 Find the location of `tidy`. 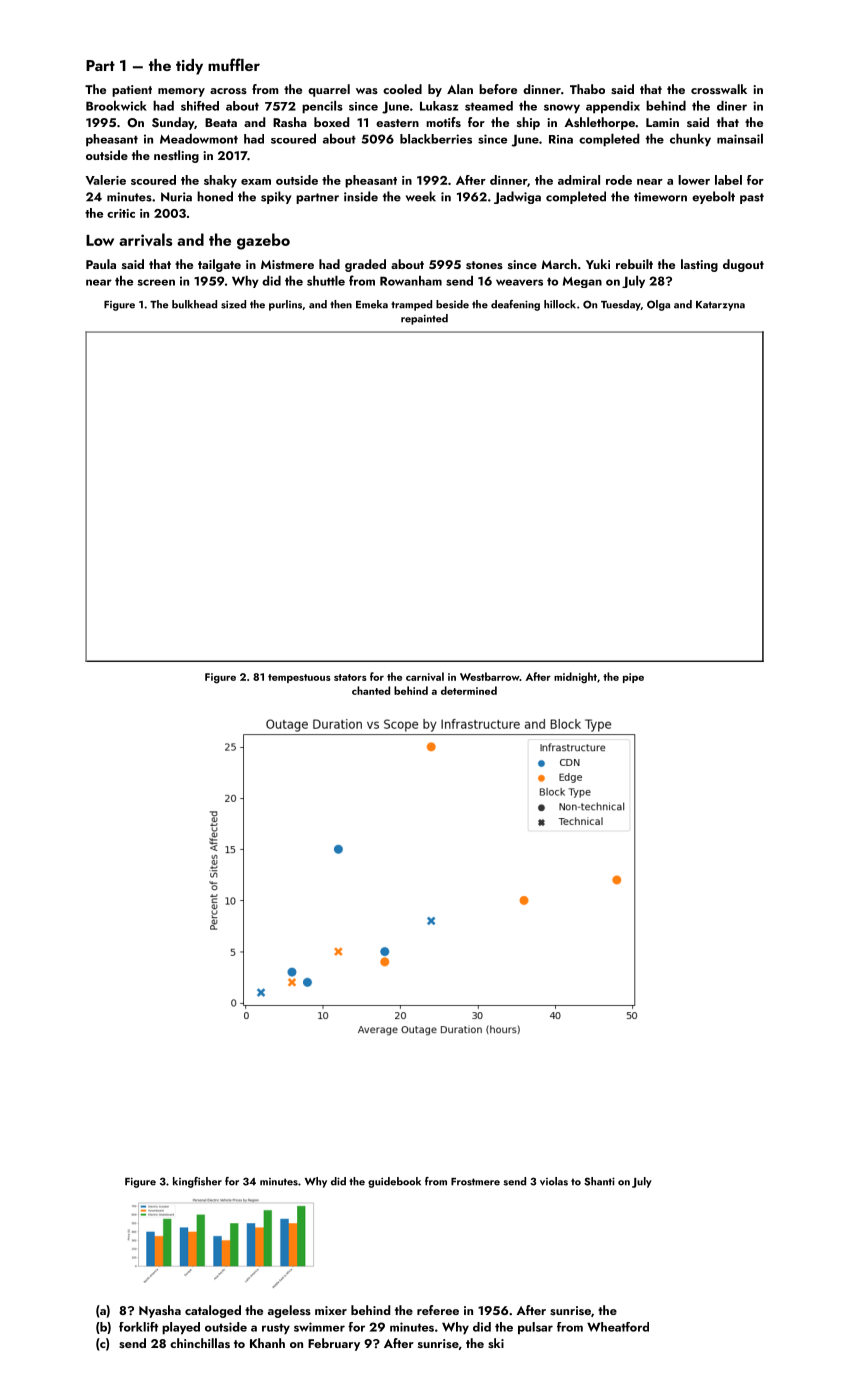

tidy is located at coordinates (189, 67).
